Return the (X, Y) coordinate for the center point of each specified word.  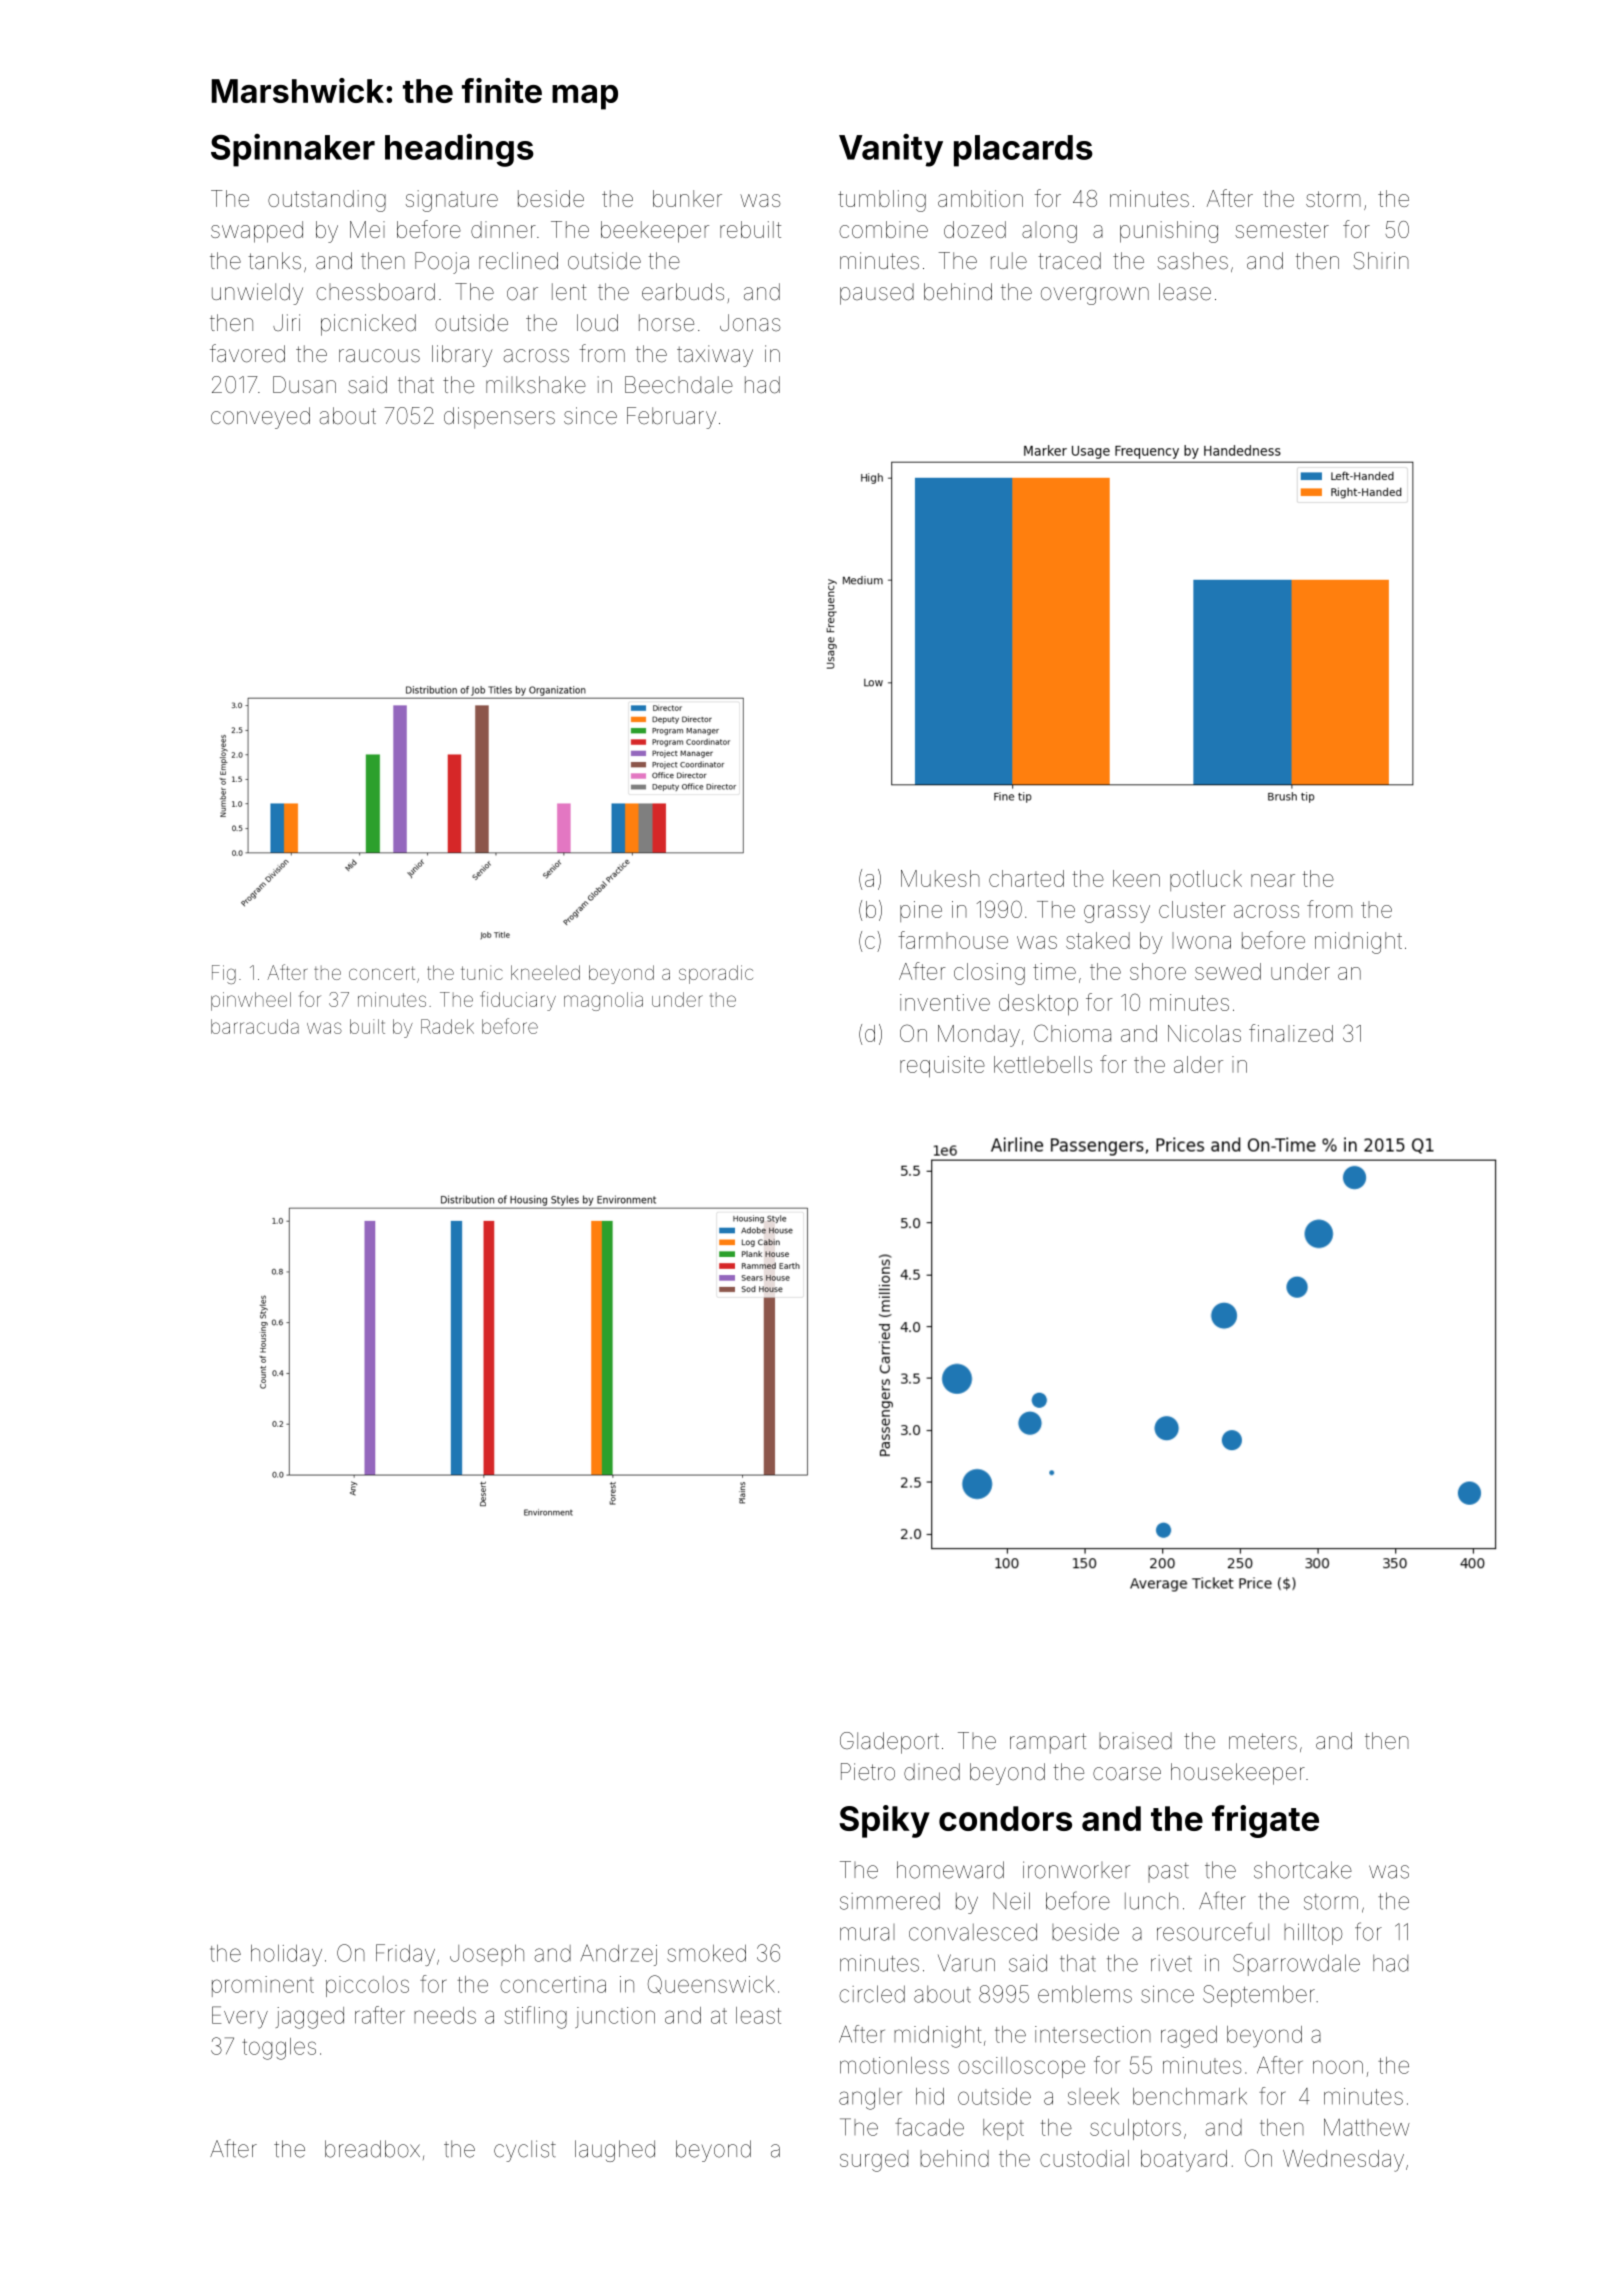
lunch (1151, 1901)
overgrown (1095, 296)
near (1273, 880)
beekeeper (655, 232)
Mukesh (940, 878)
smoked (706, 1953)
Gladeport (889, 1743)
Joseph (487, 1955)
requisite (942, 1066)
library (462, 356)
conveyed (260, 418)
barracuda (255, 1026)
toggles (279, 2049)
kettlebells (1043, 1064)
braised (1135, 1741)
